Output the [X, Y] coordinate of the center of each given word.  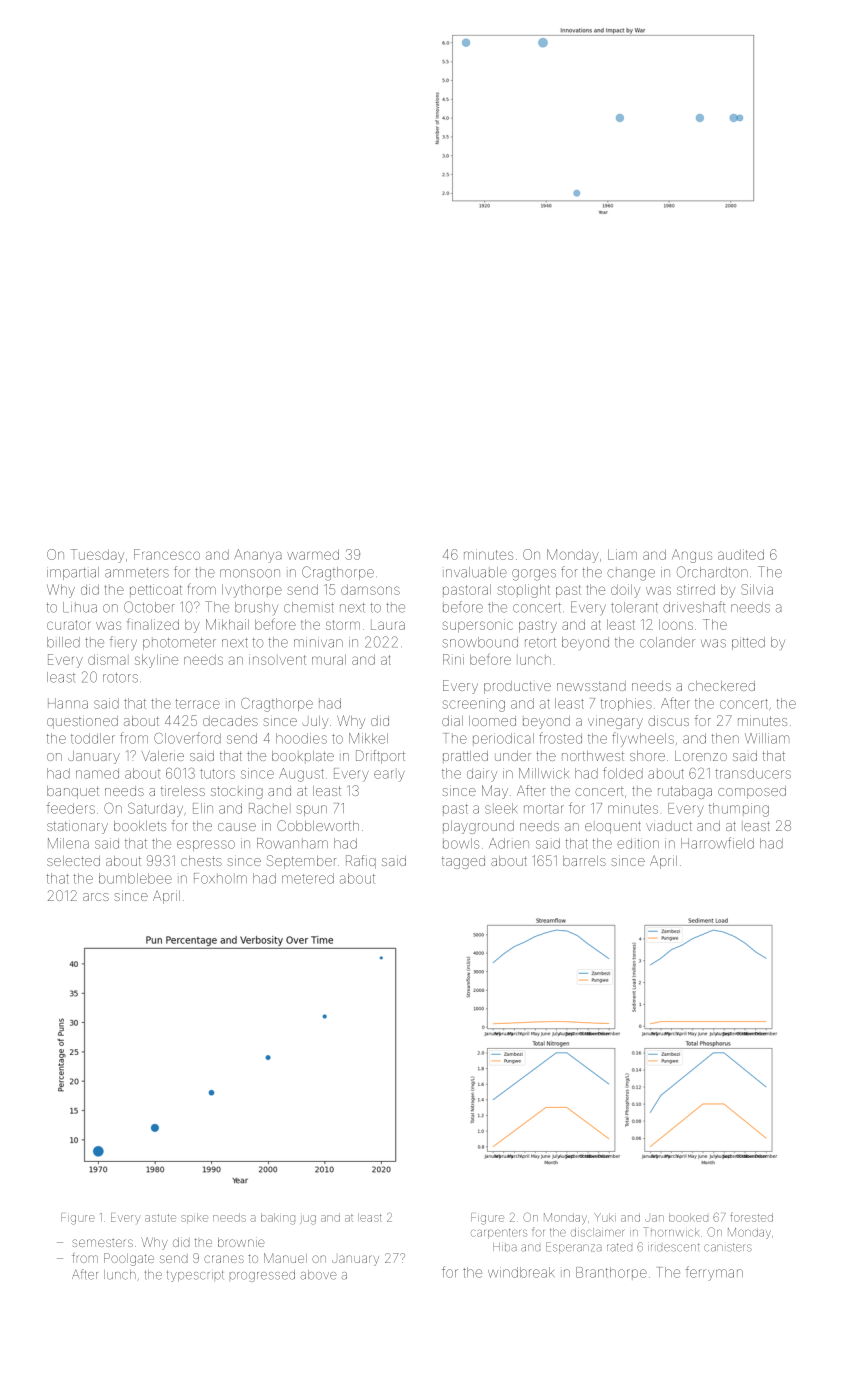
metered [308, 878]
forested [751, 1217]
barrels [584, 861]
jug [308, 1220]
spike [194, 1218]
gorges [534, 575]
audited [741, 554]
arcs [96, 897]
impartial [73, 573]
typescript [195, 1276]
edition [638, 843]
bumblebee [135, 878]
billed [63, 642]
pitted [748, 643]
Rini [453, 659]
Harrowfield [717, 843]
